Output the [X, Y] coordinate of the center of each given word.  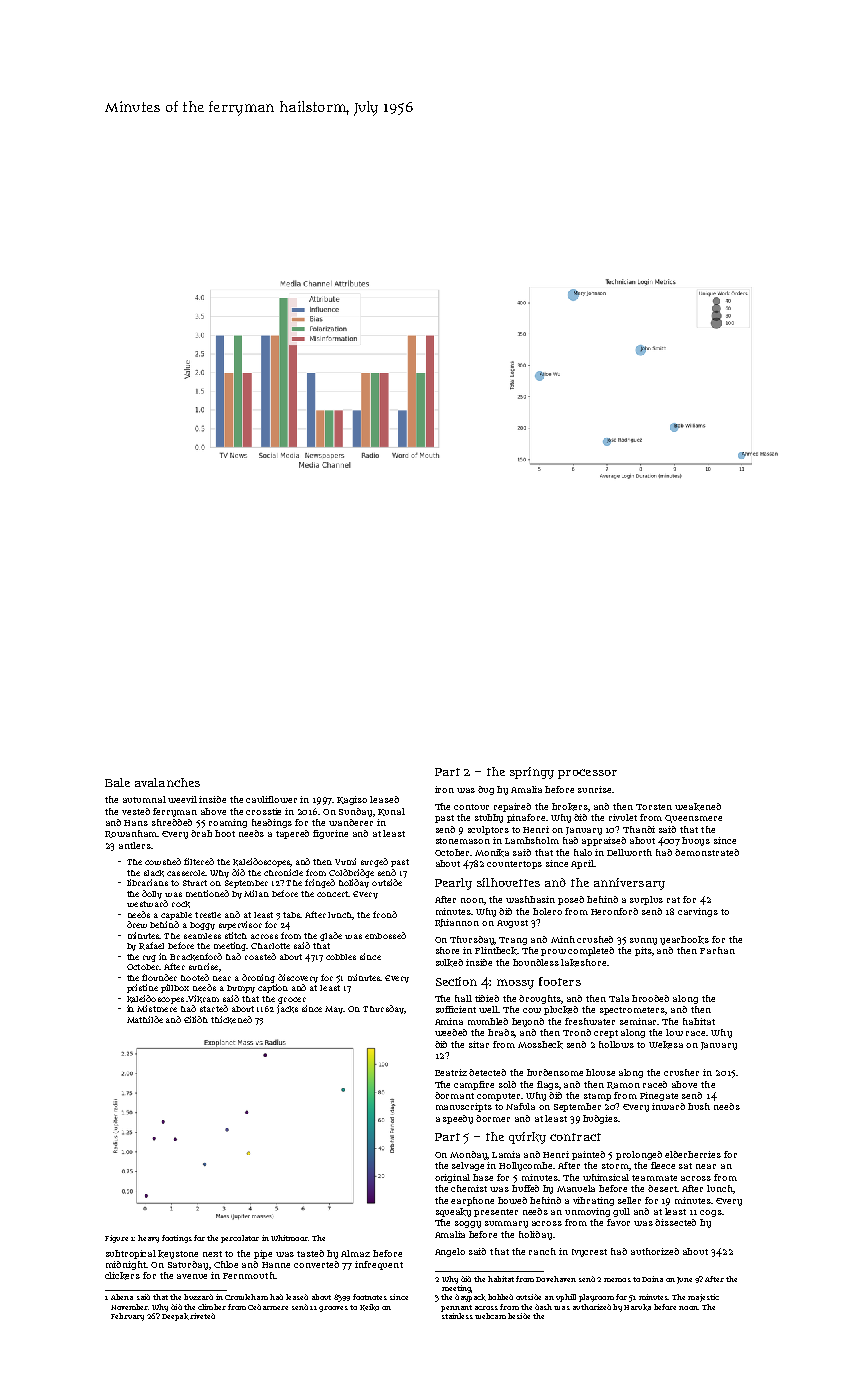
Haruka [637, 1307]
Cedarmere [268, 1307]
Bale [117, 782]
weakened [698, 807]
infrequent [379, 1265]
